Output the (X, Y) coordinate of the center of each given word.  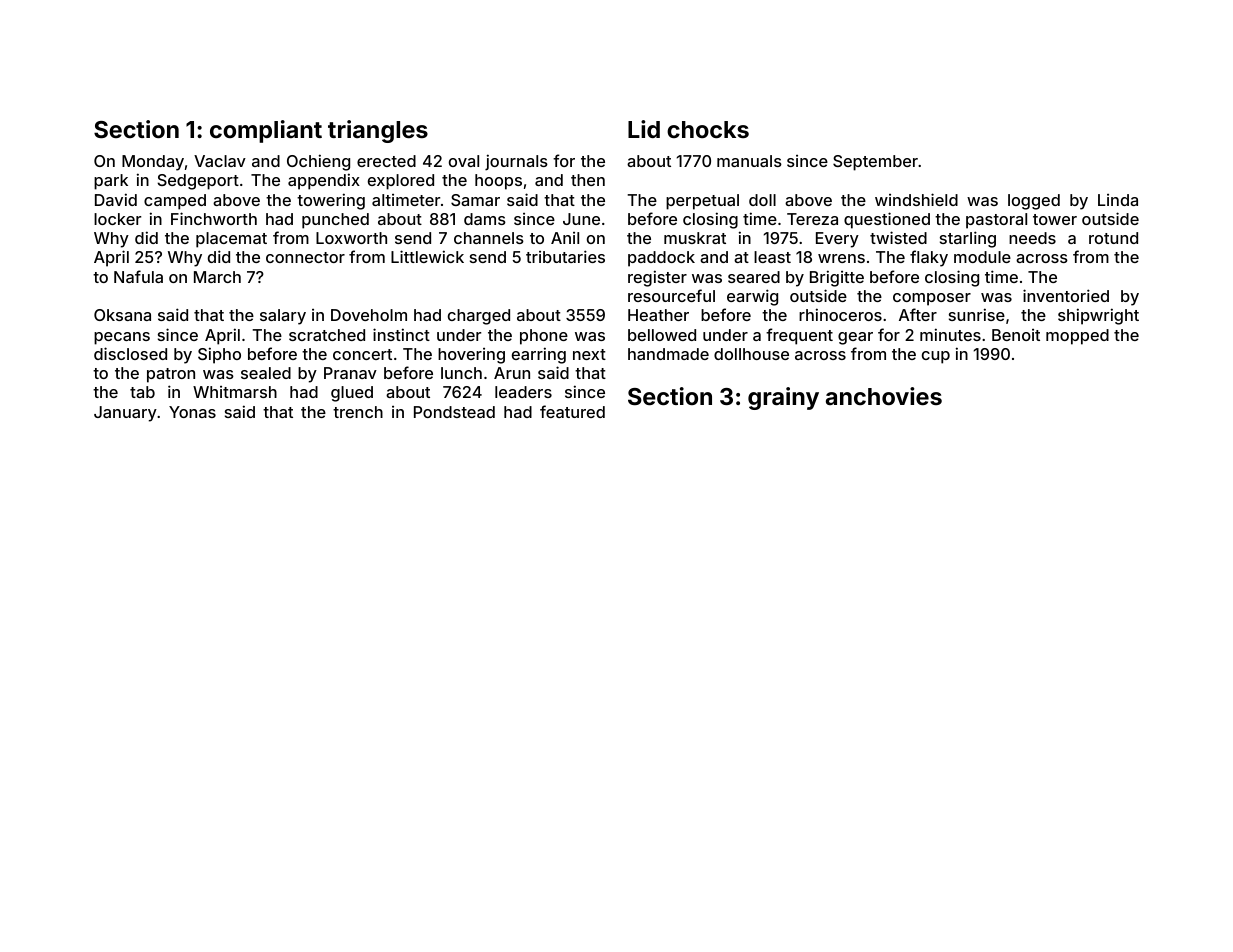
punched (335, 221)
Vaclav (220, 161)
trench (358, 412)
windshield (916, 199)
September (875, 163)
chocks (708, 129)
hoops (498, 182)
